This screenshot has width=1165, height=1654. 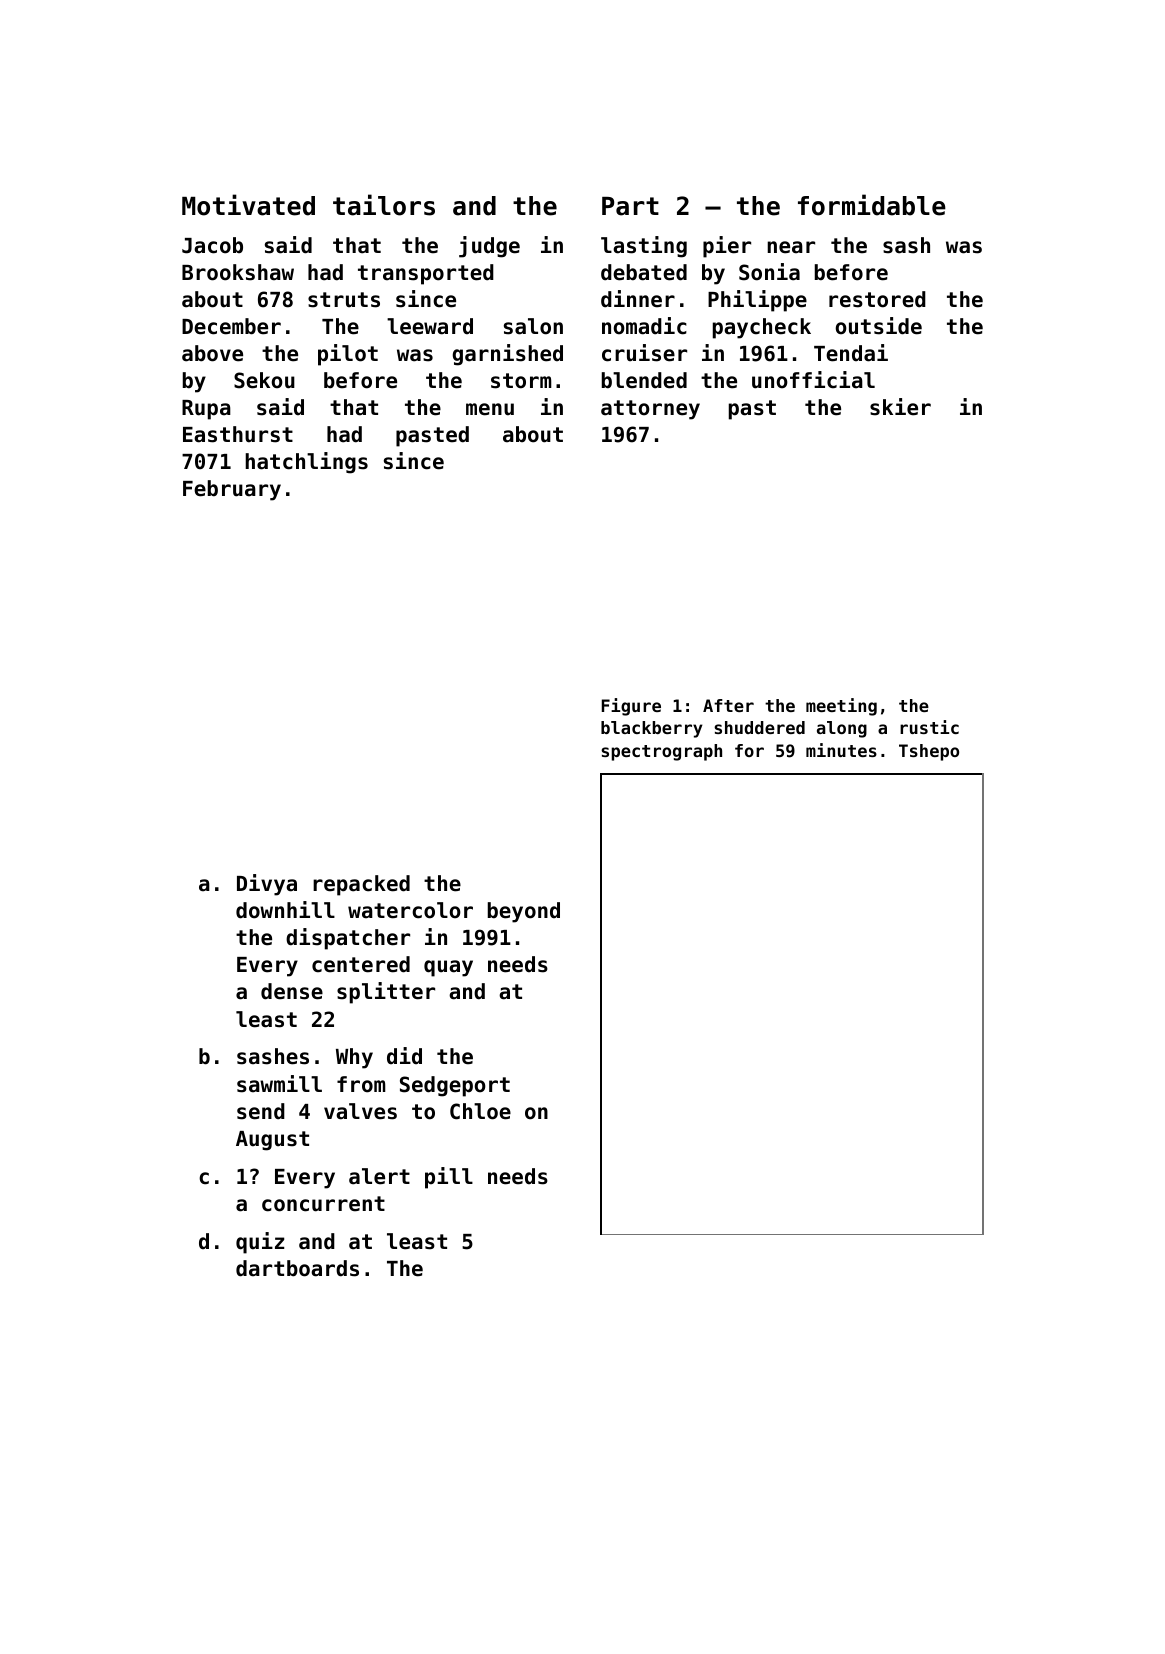 I want to click on Divya, so click(x=267, y=885).
